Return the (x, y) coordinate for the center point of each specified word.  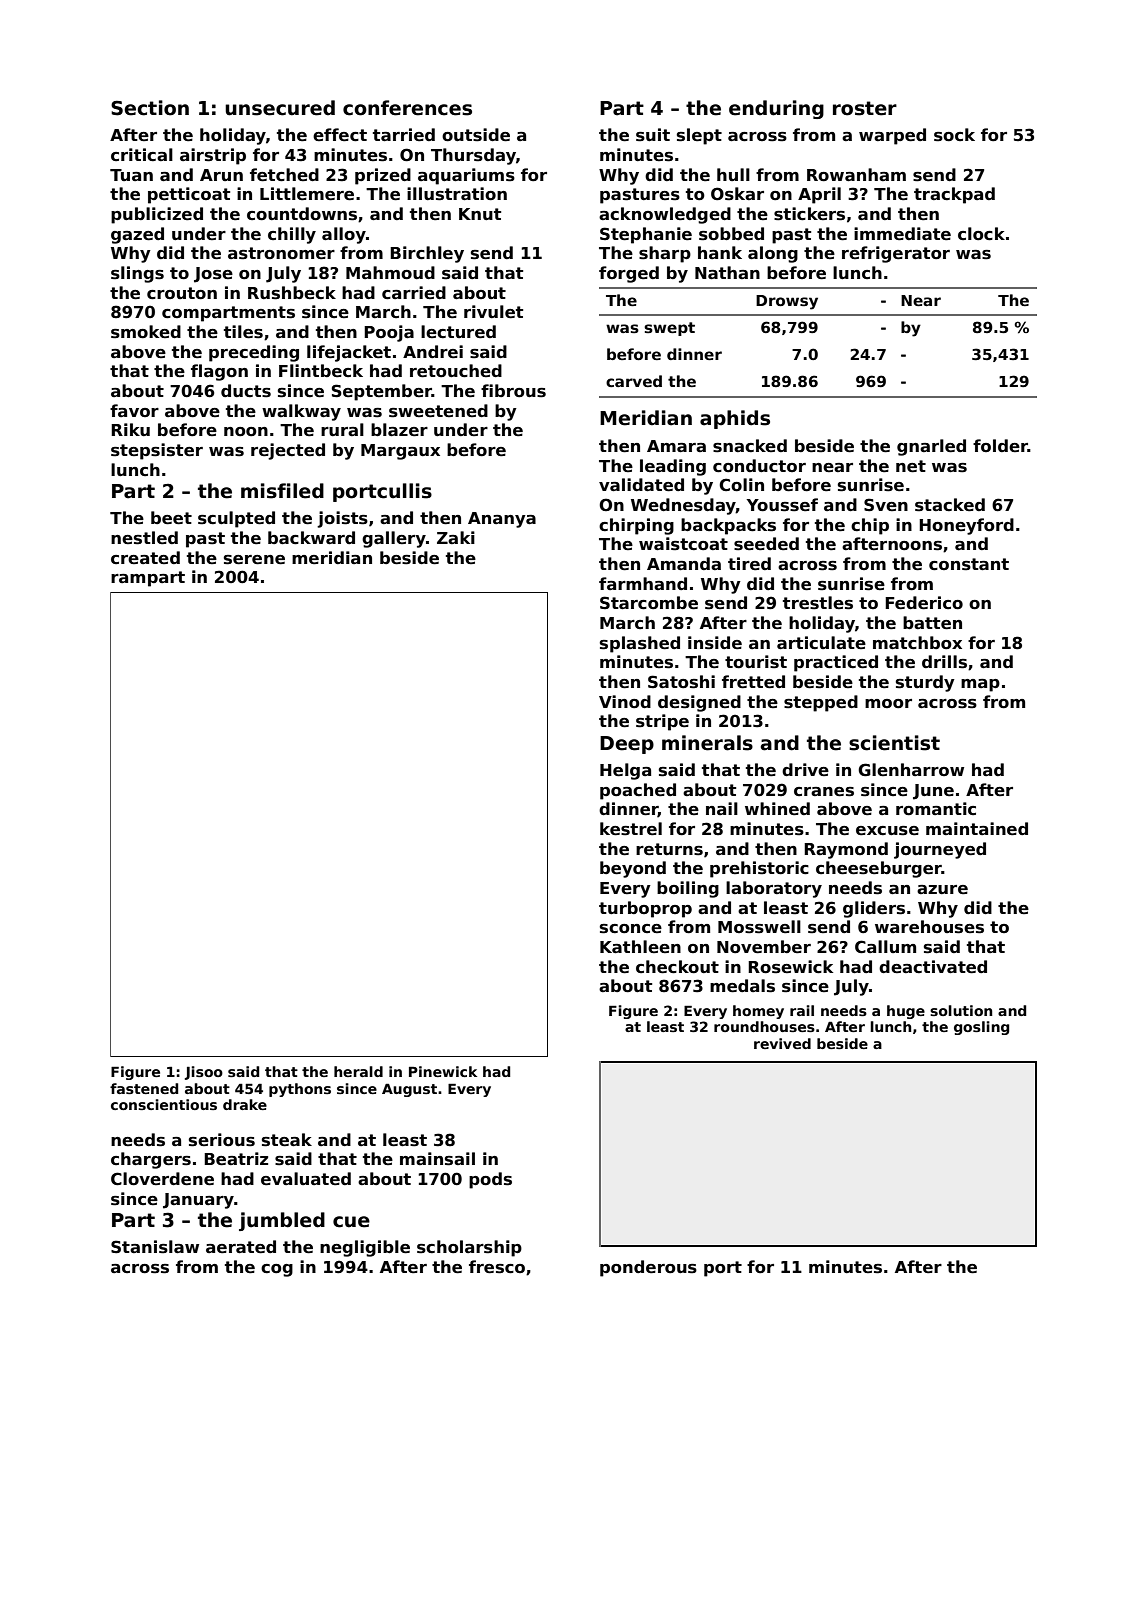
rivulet (493, 312)
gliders (874, 909)
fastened (144, 1088)
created (145, 558)
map (980, 685)
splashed (640, 644)
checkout (677, 967)
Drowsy (787, 302)
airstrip (213, 156)
